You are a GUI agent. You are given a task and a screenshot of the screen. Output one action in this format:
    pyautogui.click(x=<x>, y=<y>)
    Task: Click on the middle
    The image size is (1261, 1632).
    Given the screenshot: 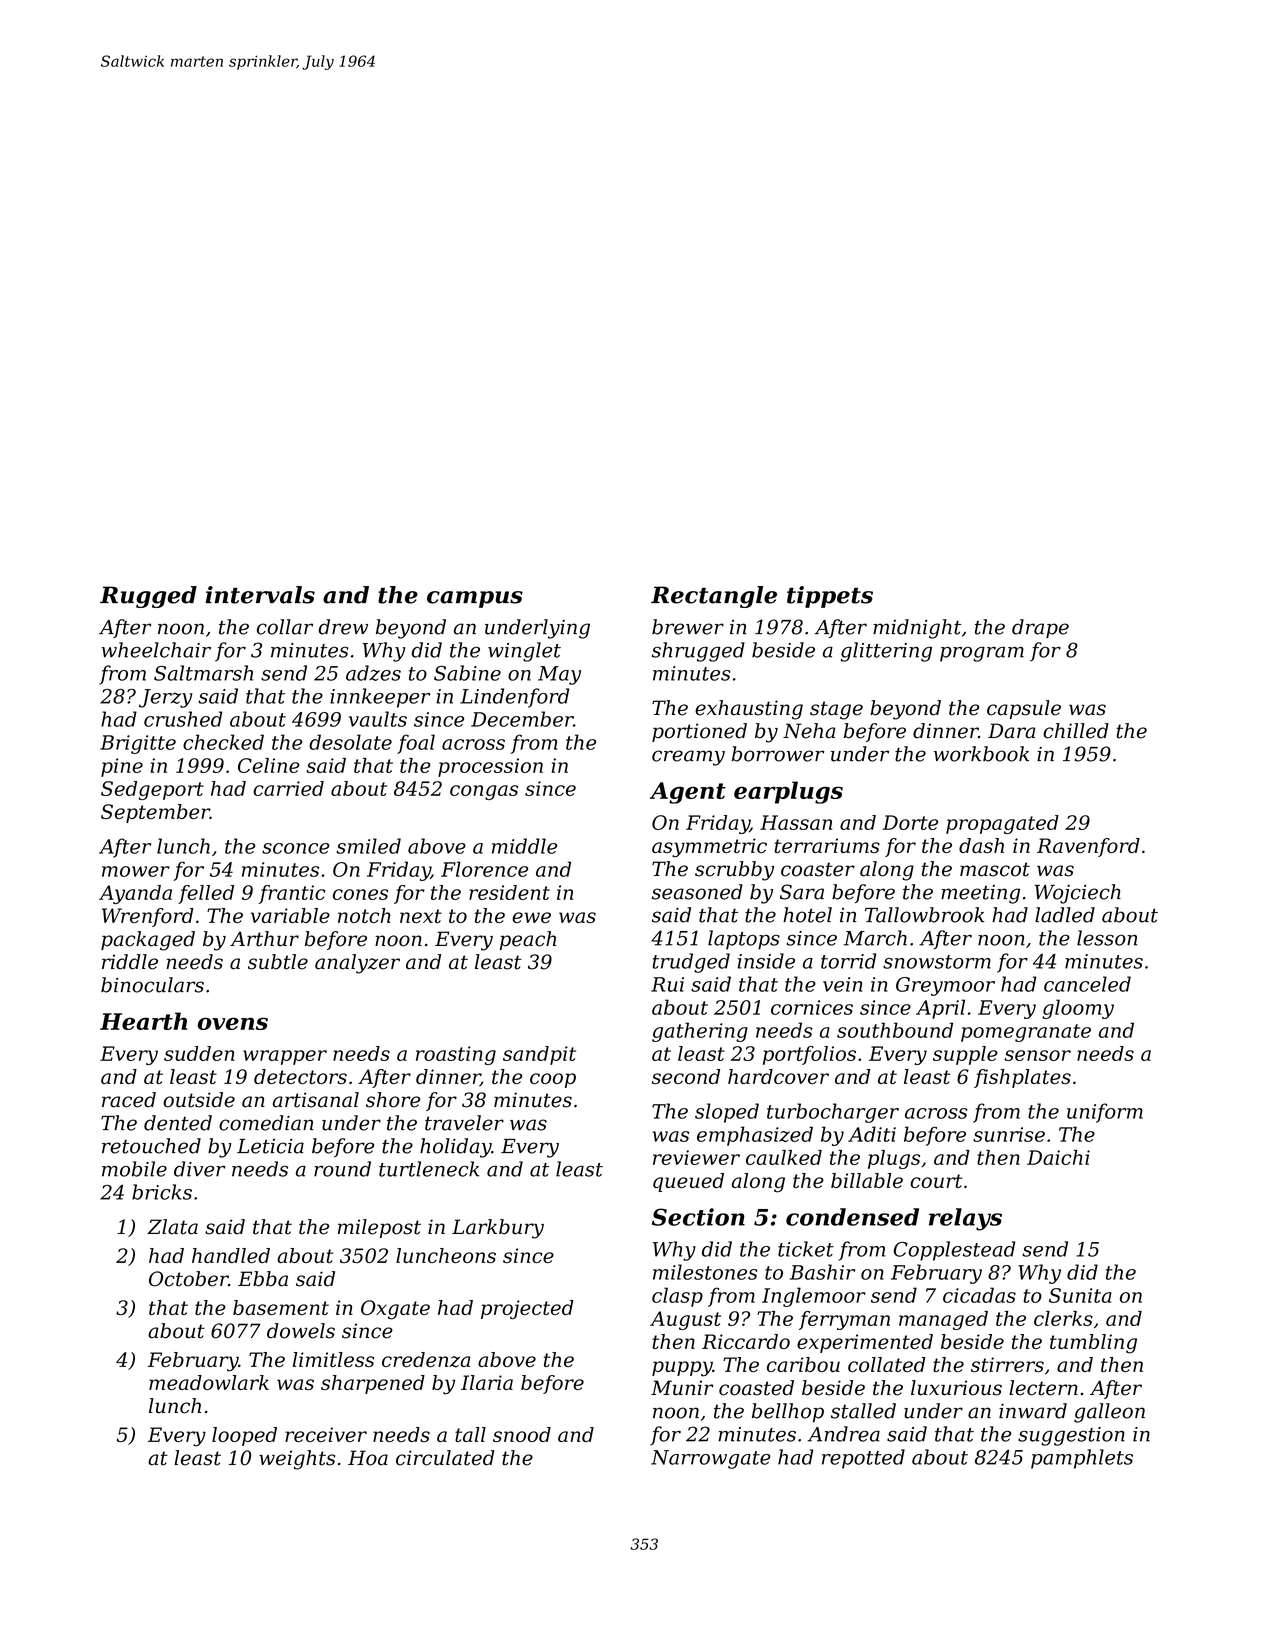 What is the action you would take?
    pyautogui.click(x=524, y=846)
